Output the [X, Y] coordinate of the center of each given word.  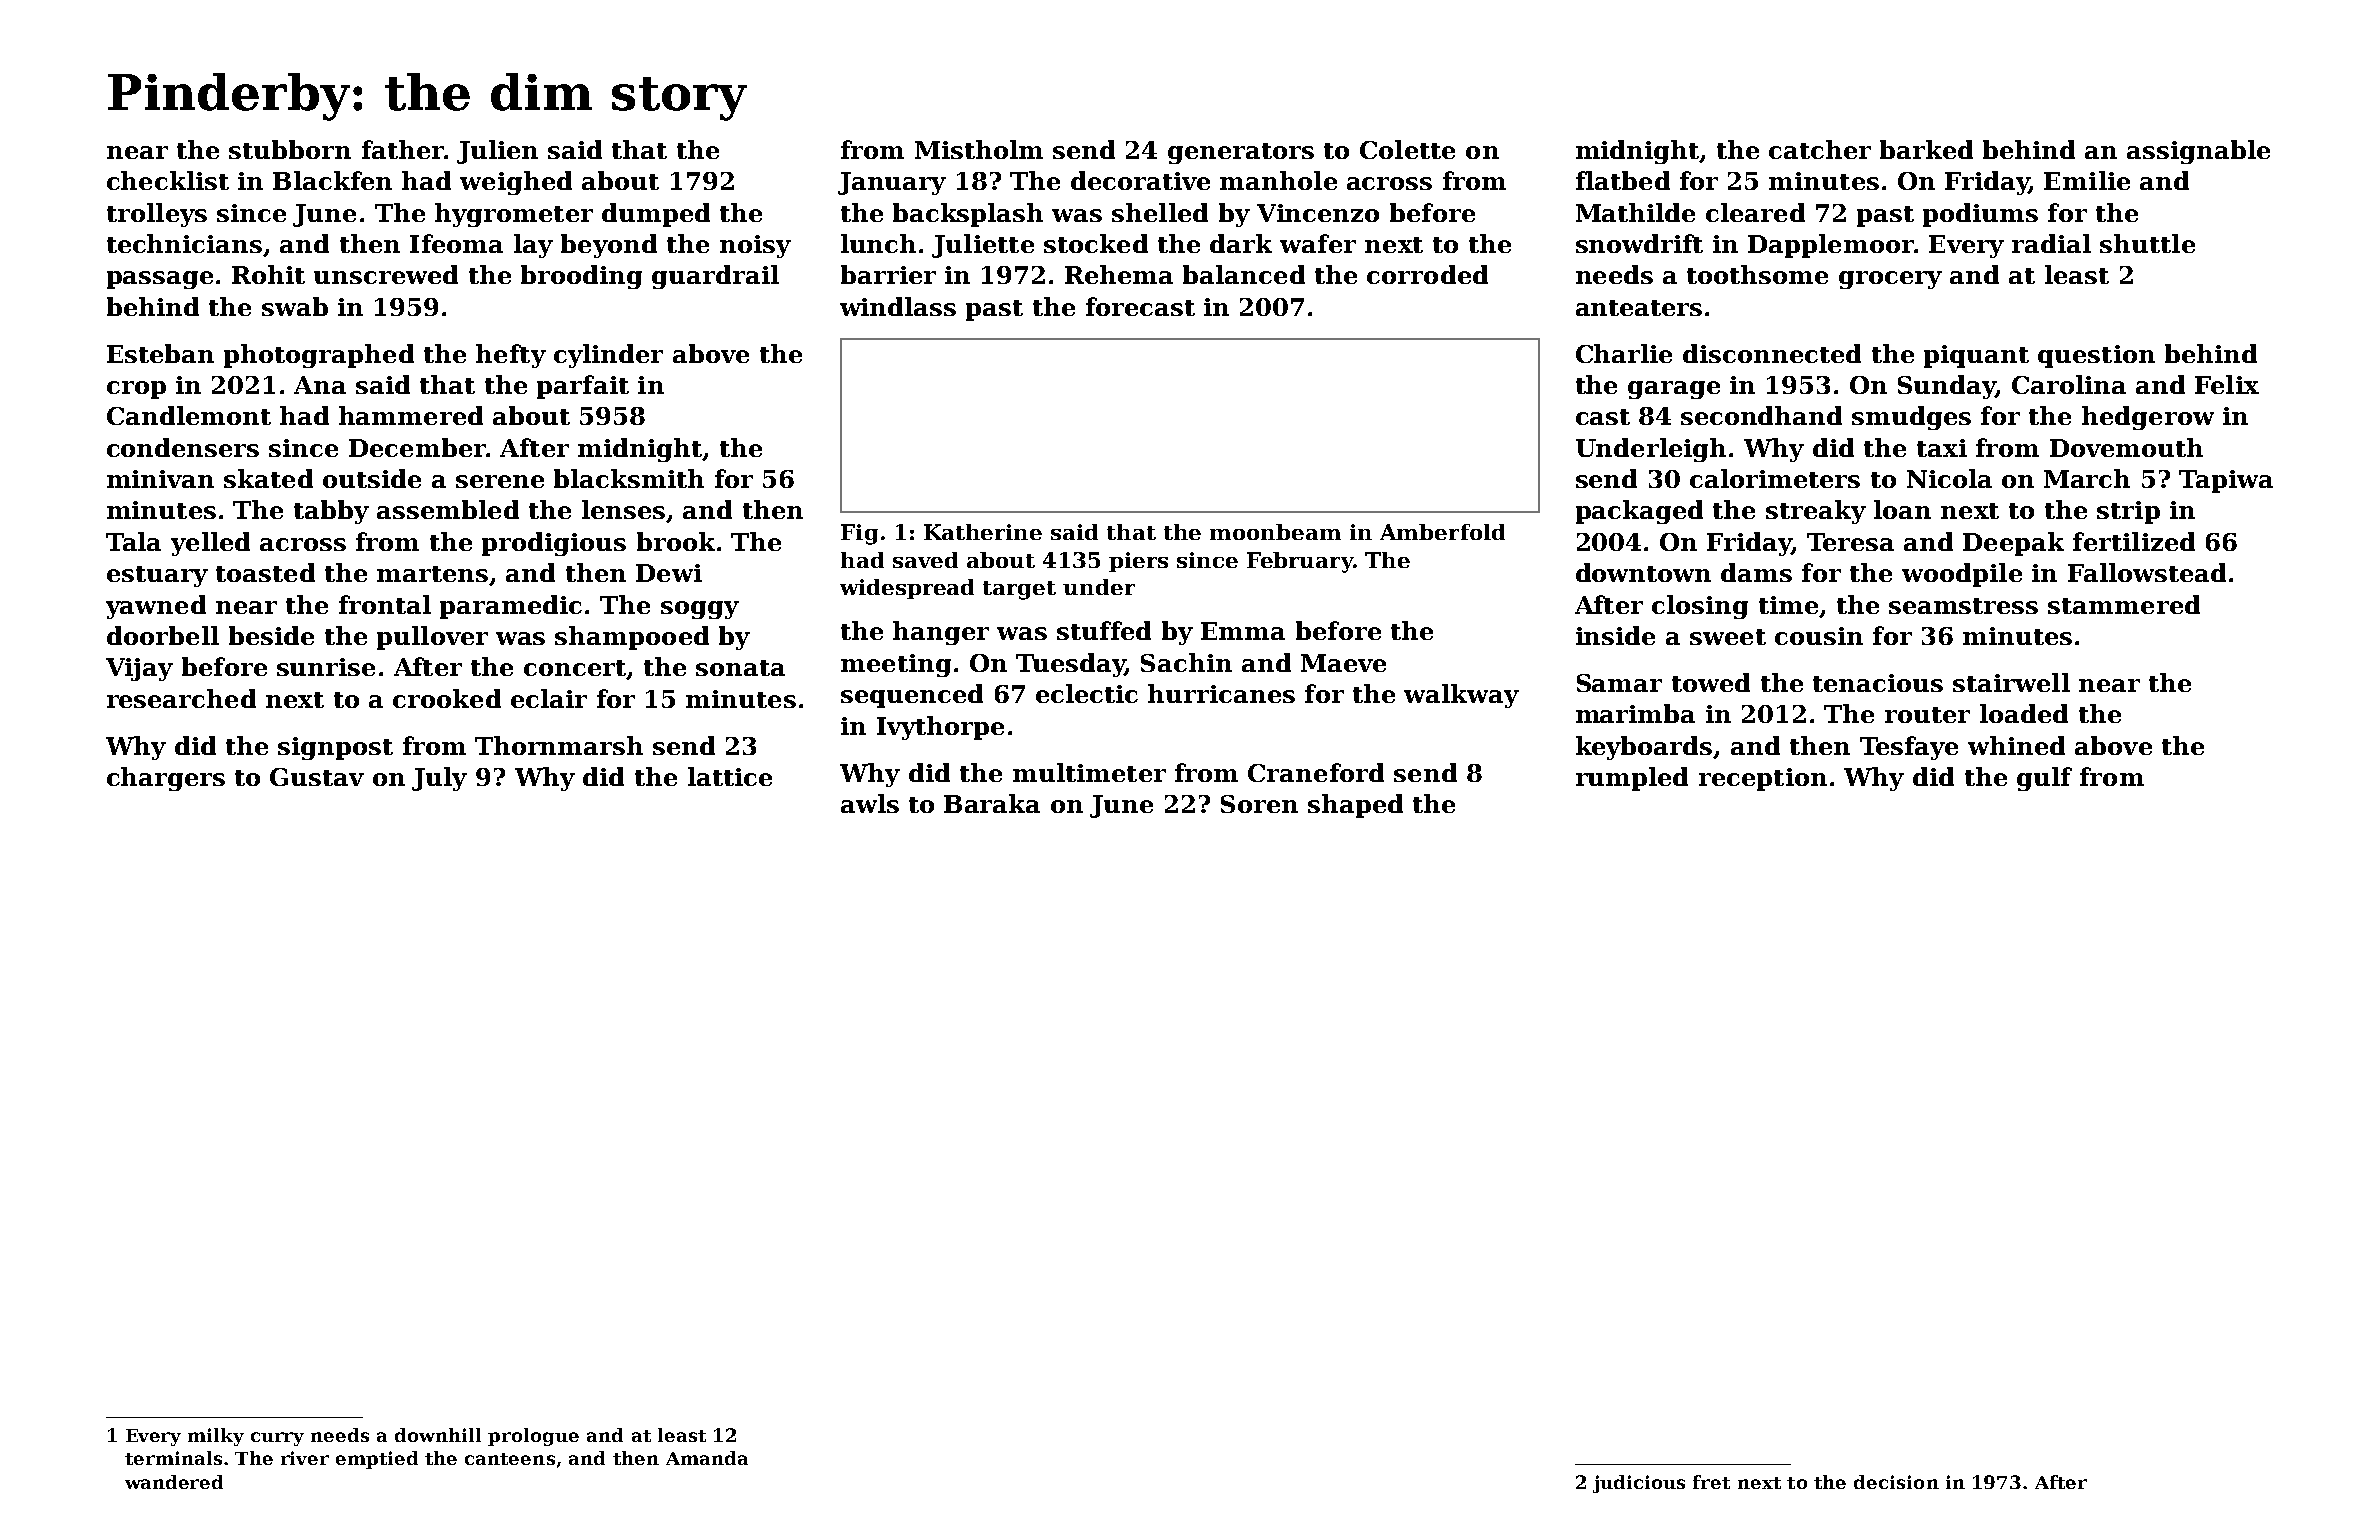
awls [870, 803]
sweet [1728, 637]
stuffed [1104, 630]
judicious [1639, 1484]
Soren [1259, 804]
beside [271, 635]
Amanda [707, 1458]
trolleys [157, 215]
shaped [1355, 806]
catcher [1820, 149]
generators [1241, 153]
